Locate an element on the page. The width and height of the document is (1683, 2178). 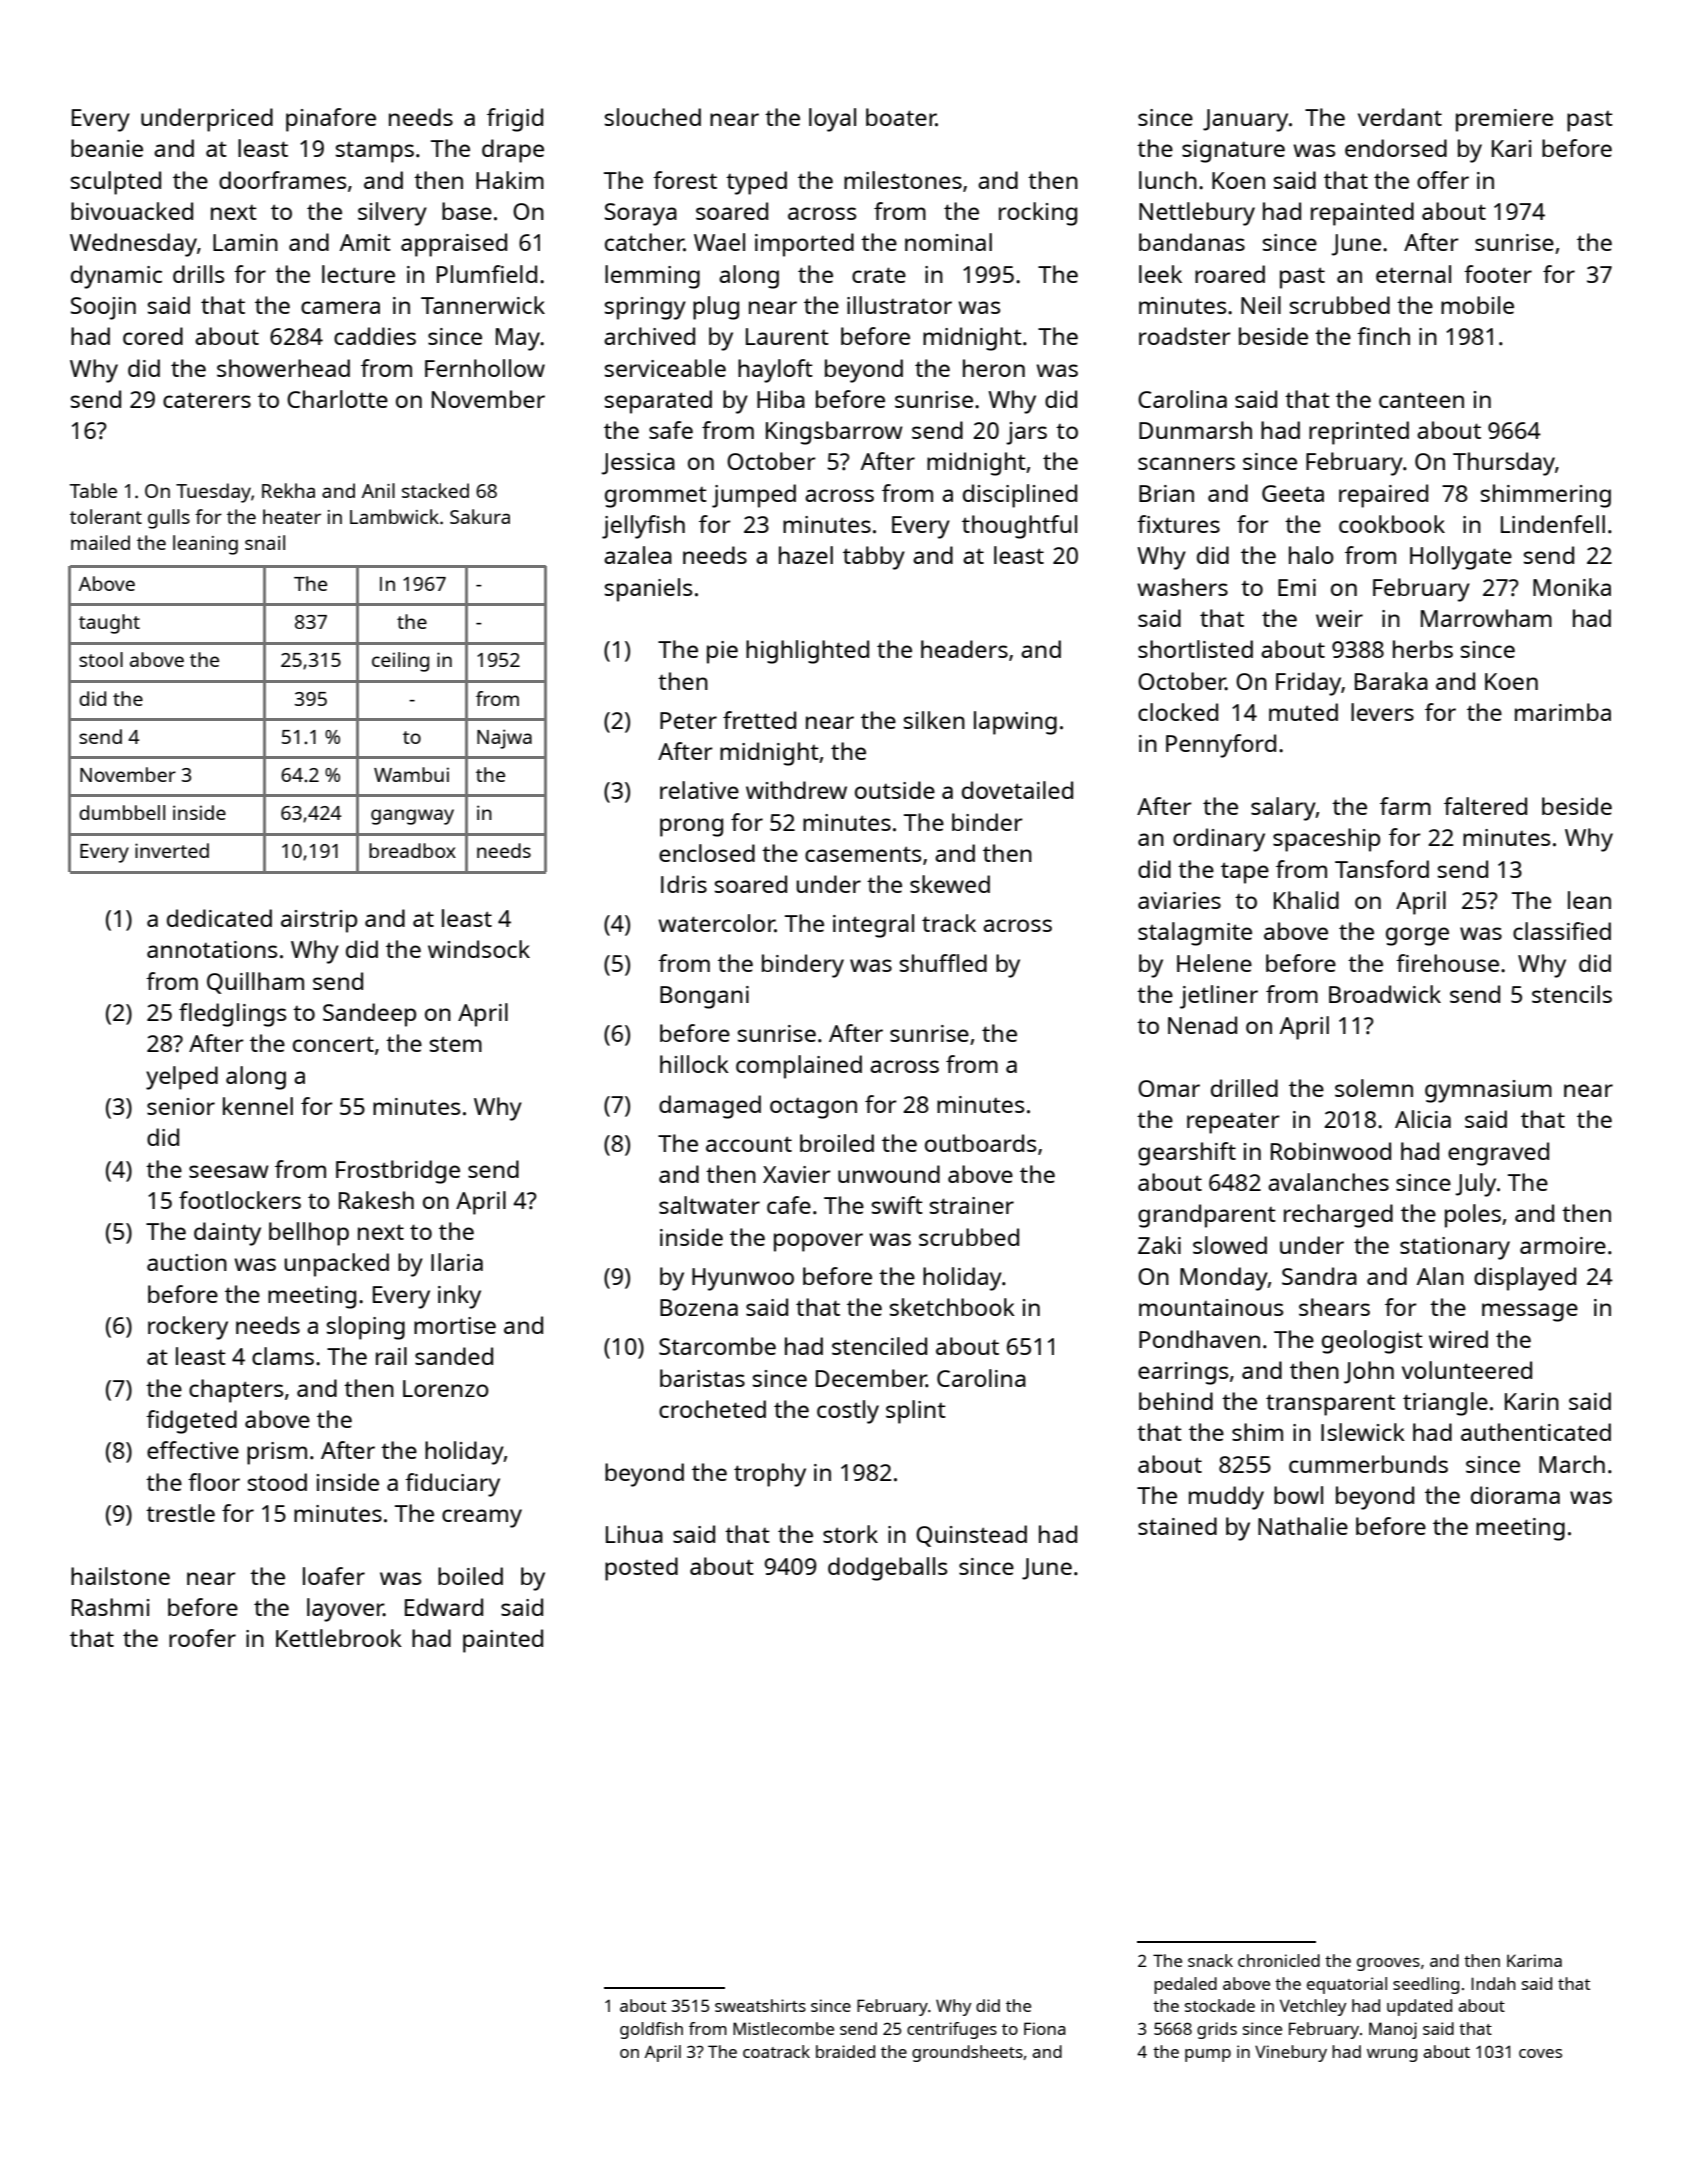
armoire is located at coordinates (1563, 1245).
